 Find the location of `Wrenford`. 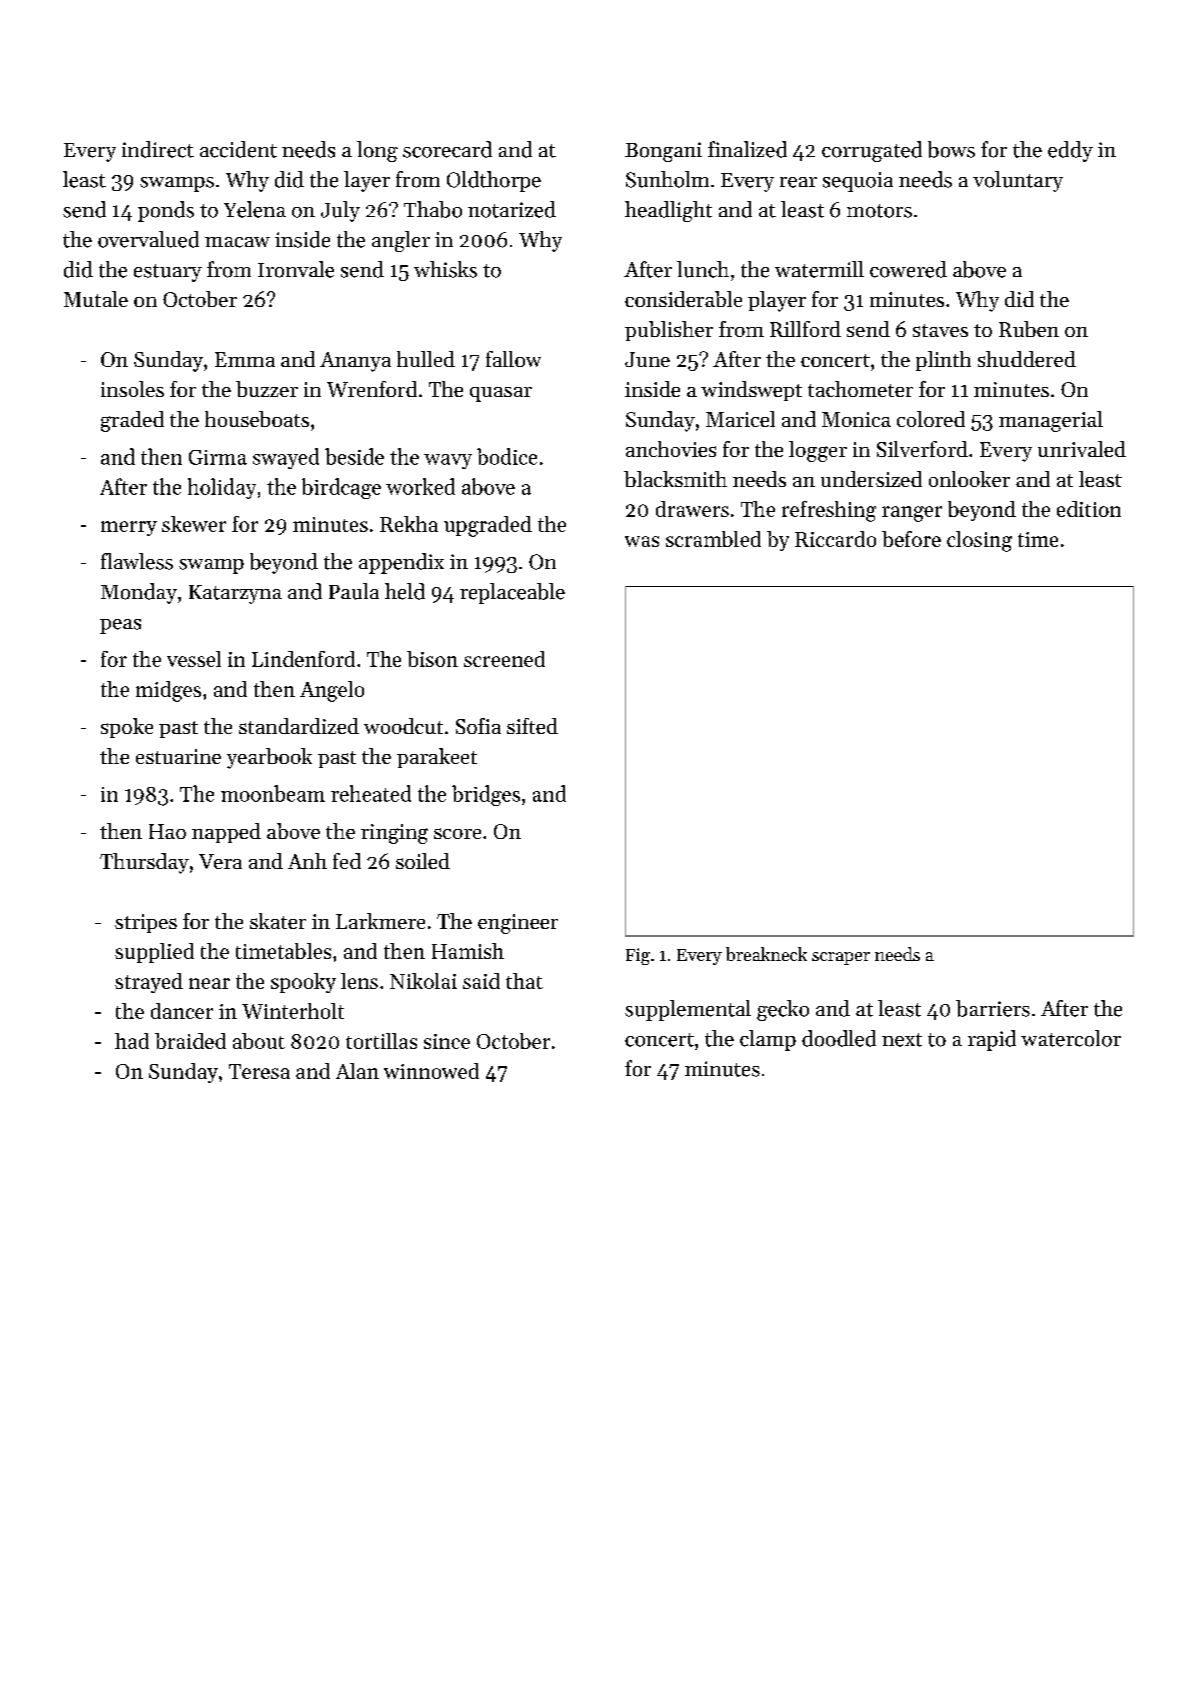

Wrenford is located at coordinates (372, 389).
